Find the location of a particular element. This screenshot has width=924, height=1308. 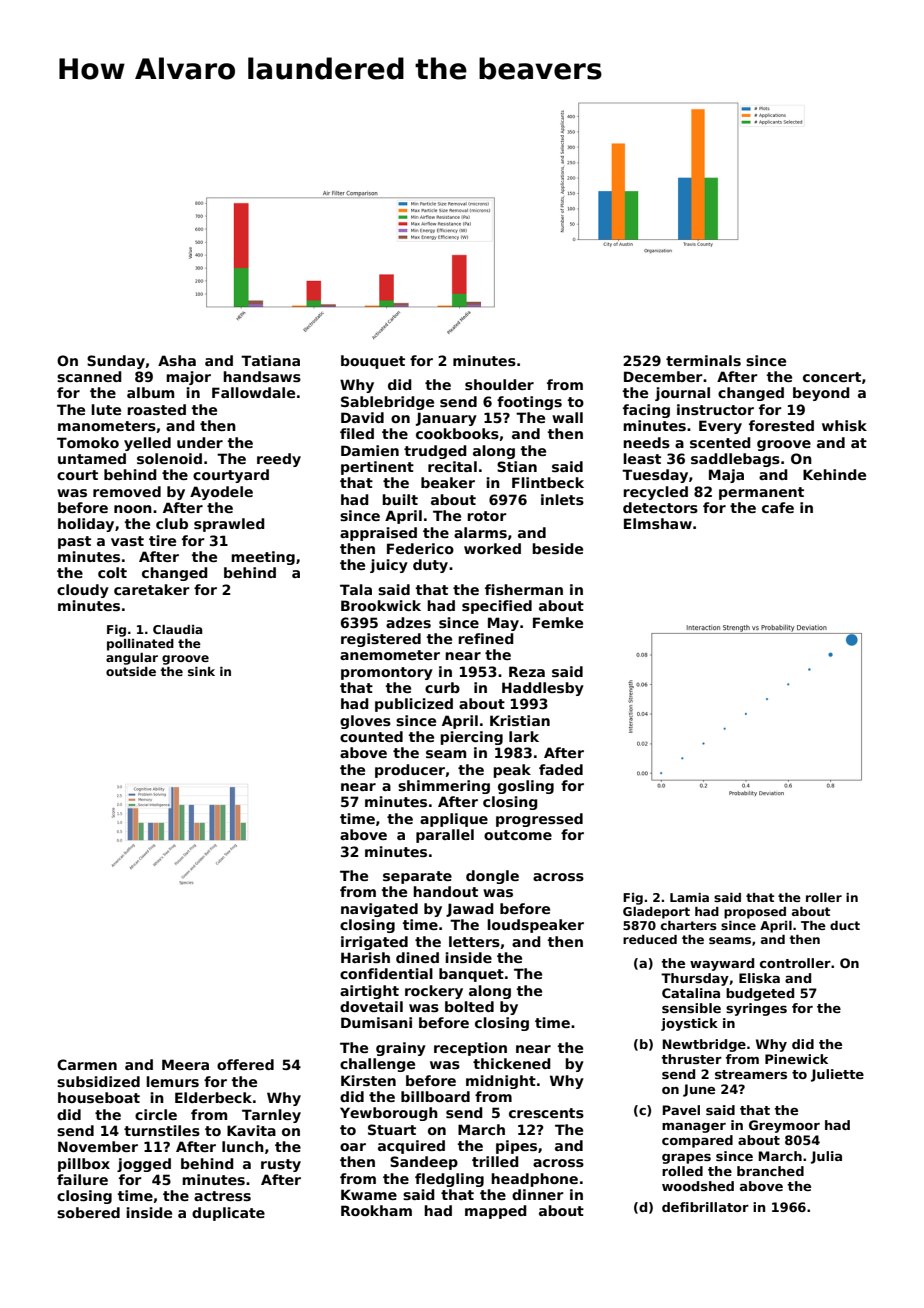

separate is located at coordinates (417, 877).
